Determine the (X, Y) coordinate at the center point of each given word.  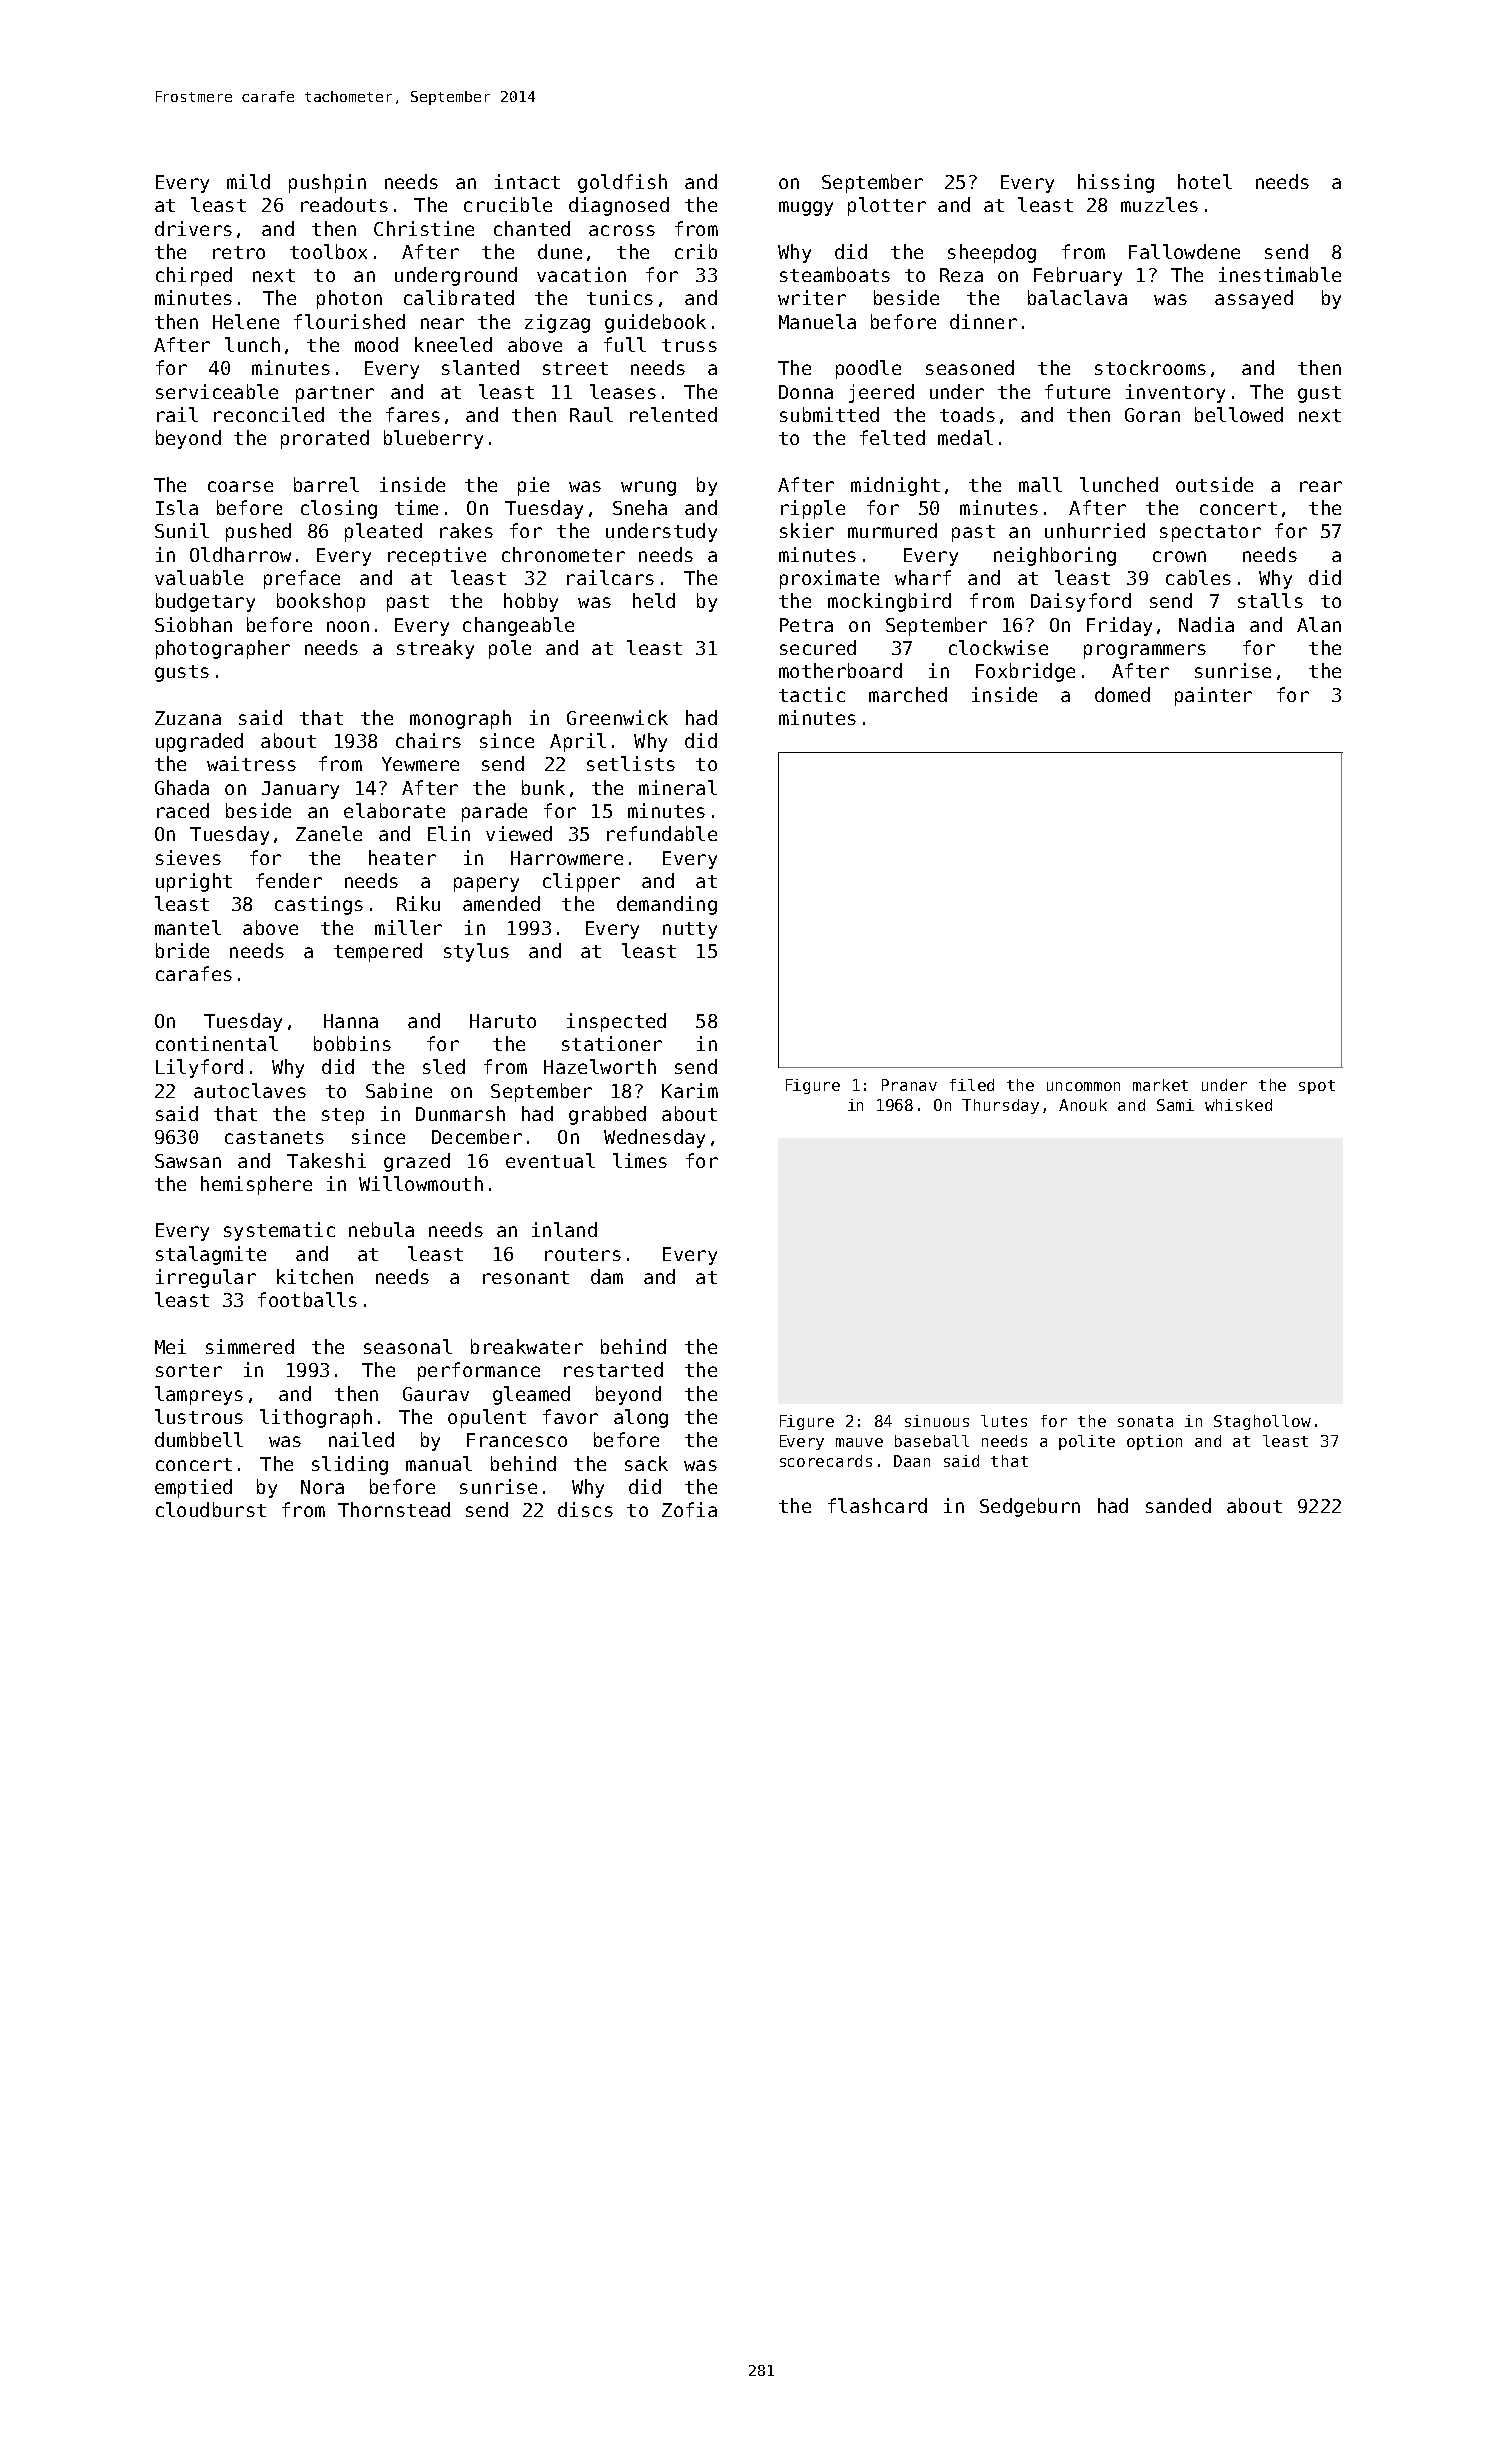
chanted (532, 228)
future (1077, 391)
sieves (188, 857)
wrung (648, 488)
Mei (170, 1346)
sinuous (937, 1421)
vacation (581, 274)
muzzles (1159, 204)
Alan (1319, 624)
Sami (1175, 1105)
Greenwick (617, 717)
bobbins (352, 1043)
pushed (258, 532)
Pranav (909, 1085)
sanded (1178, 1505)
